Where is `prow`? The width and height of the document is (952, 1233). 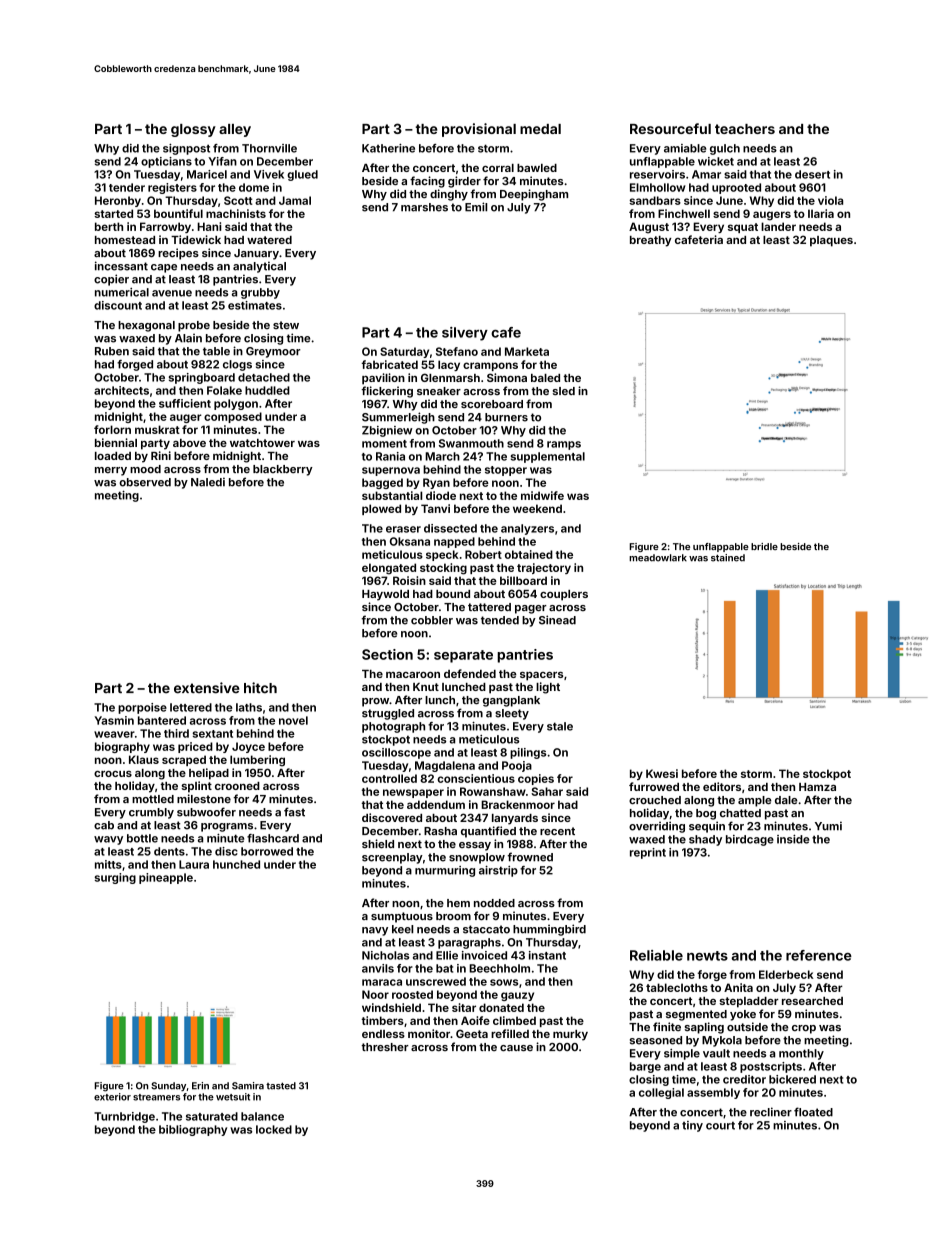 prow is located at coordinates (375, 702).
